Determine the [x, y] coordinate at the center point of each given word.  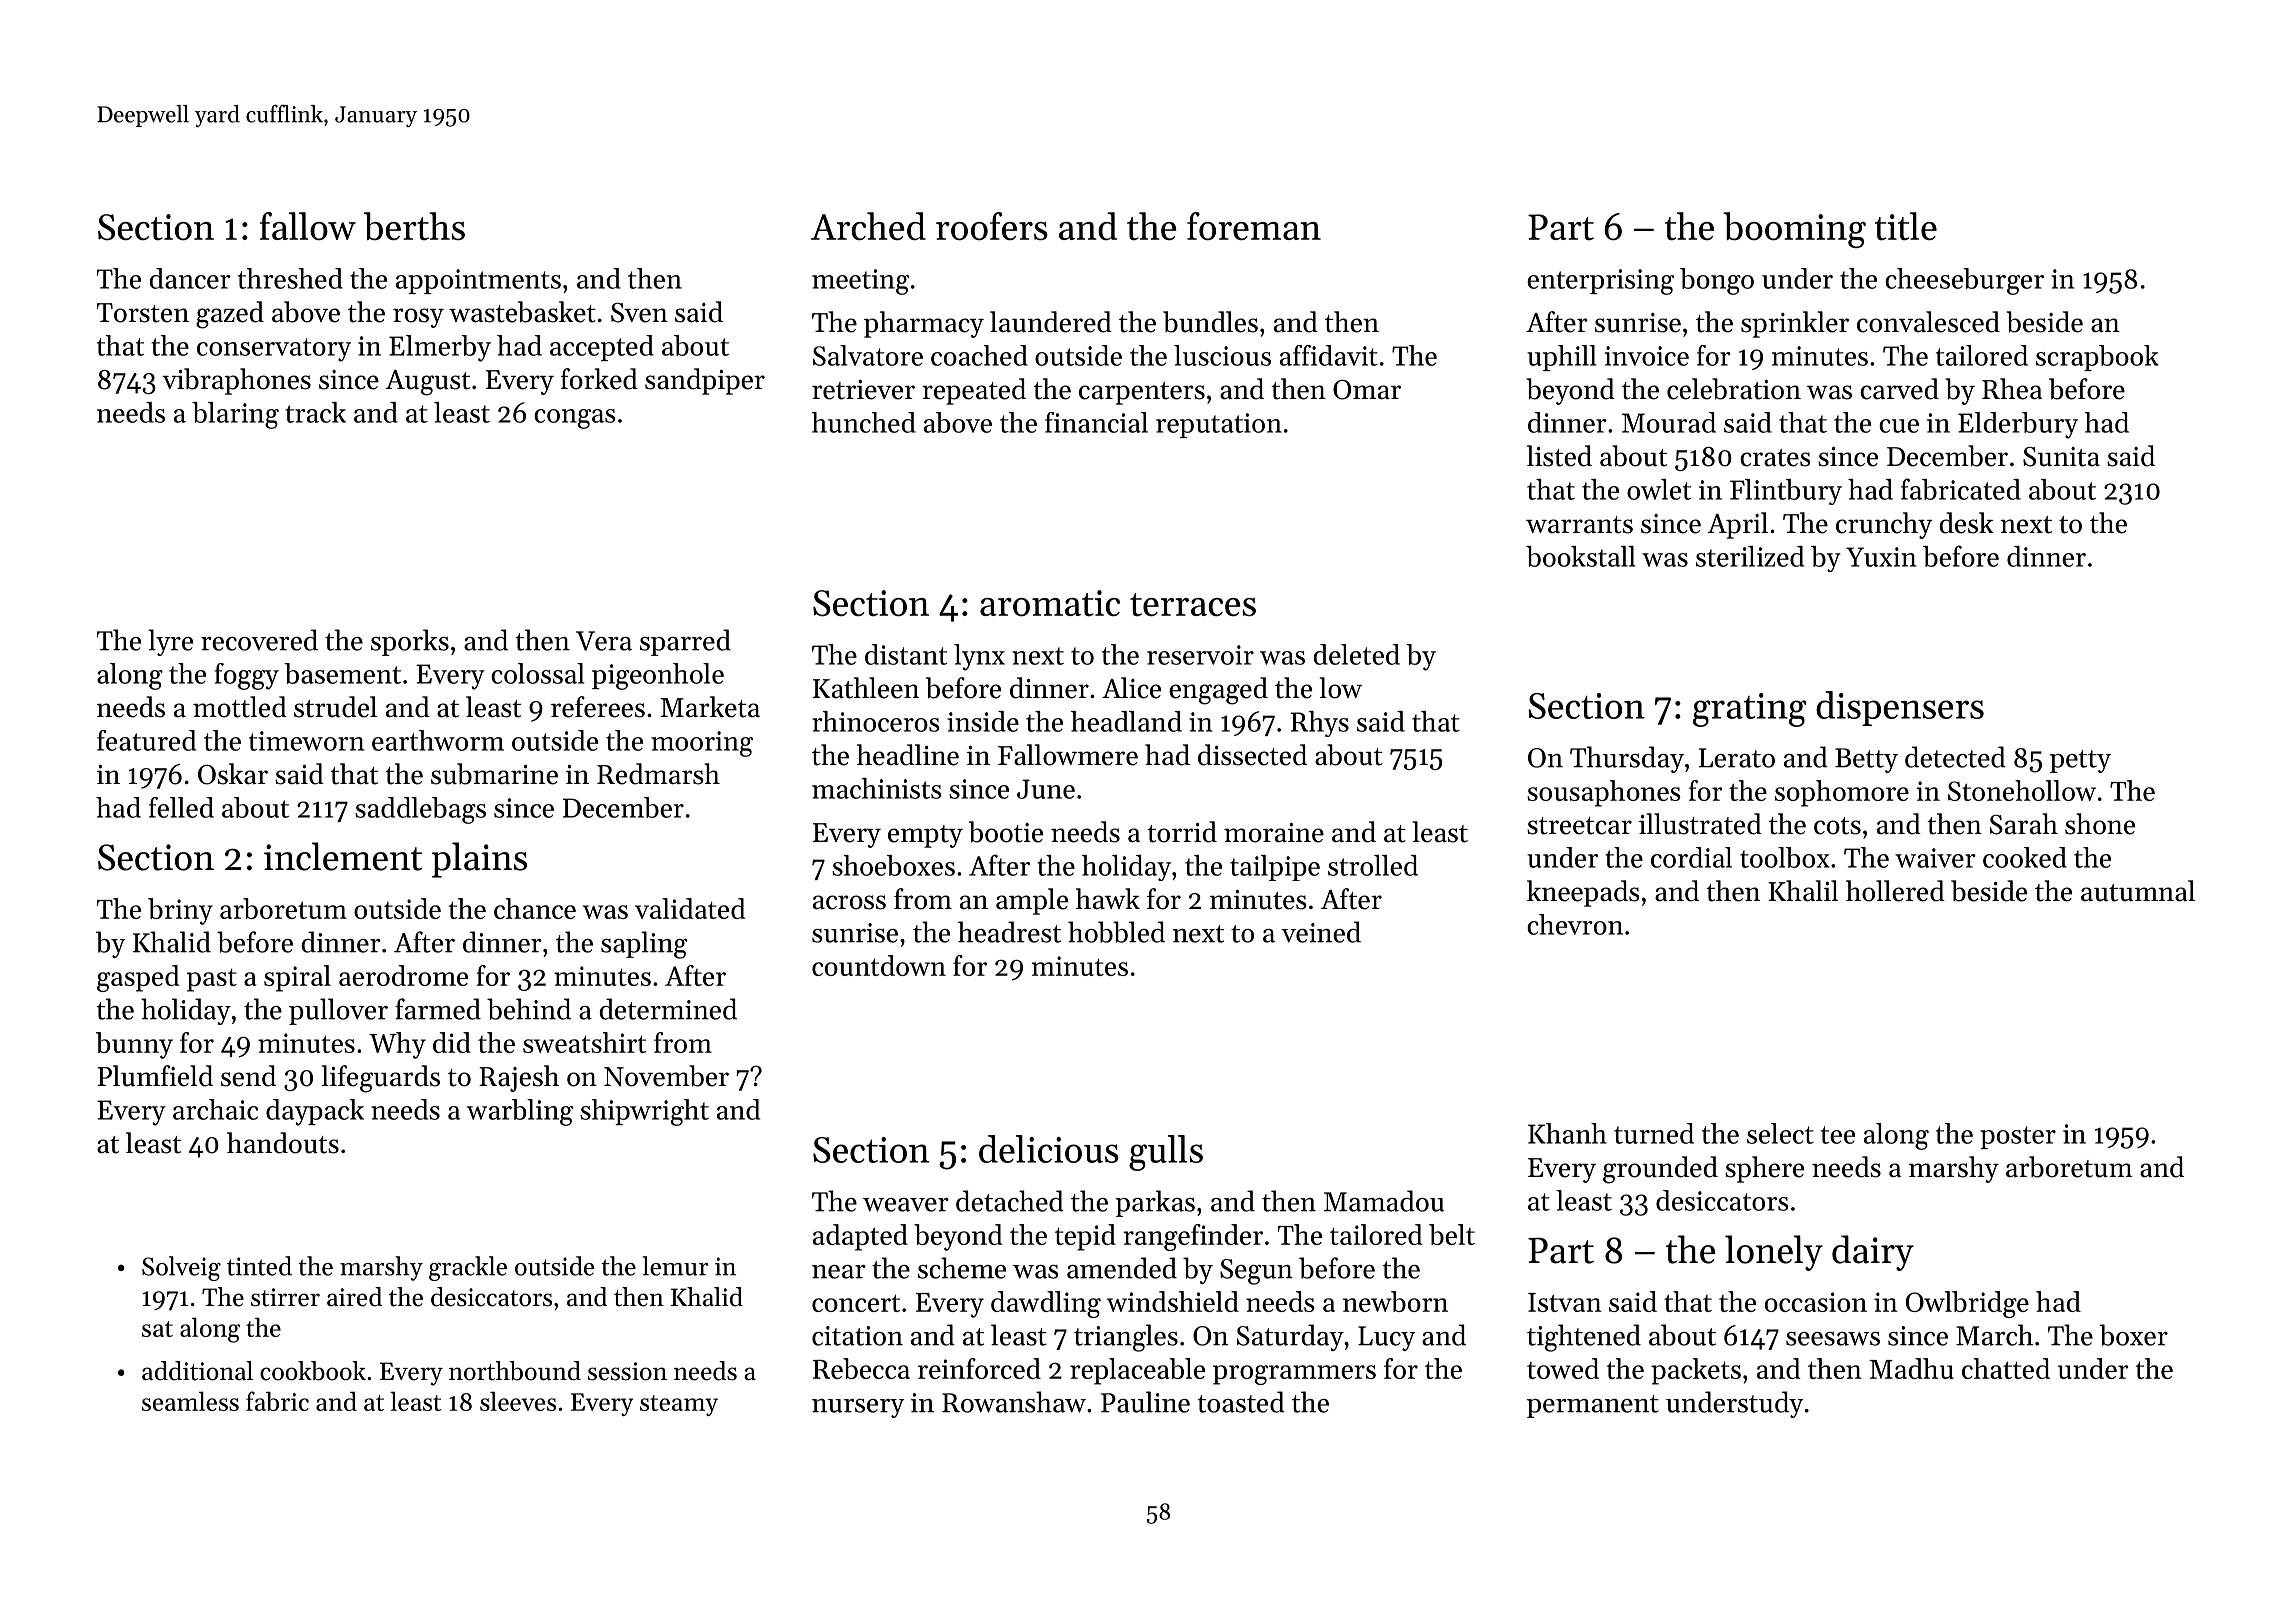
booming [1794, 230]
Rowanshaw [1014, 1402]
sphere [1764, 1169]
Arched [868, 226]
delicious [1049, 1149]
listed [1559, 456]
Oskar [233, 774]
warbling [520, 1112]
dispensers [1900, 708]
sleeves [518, 1401]
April [1737, 525]
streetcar [1579, 826]
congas [575, 419]
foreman [1254, 226]
